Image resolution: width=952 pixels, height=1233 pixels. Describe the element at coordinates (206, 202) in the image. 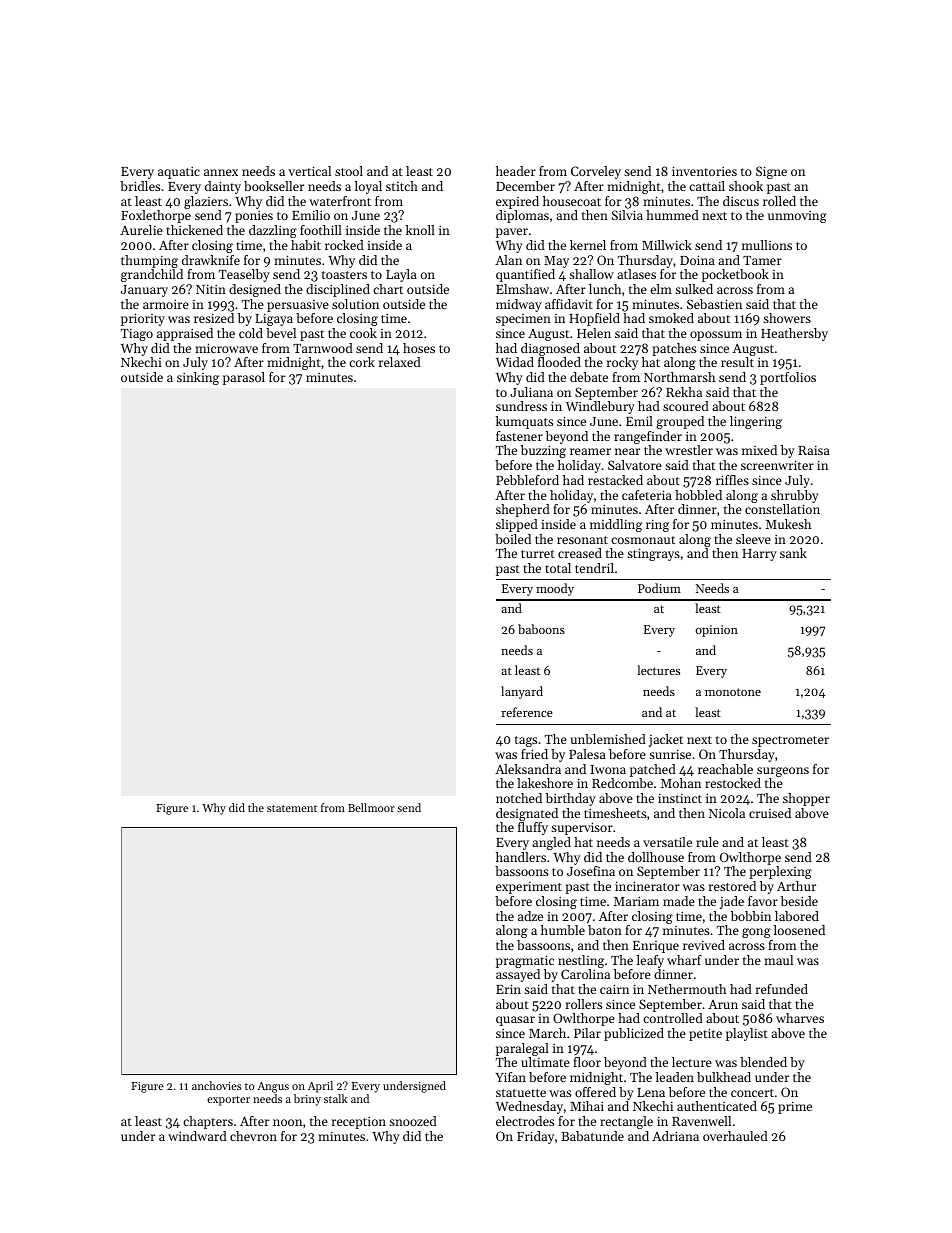

I see `glaziers` at that location.
